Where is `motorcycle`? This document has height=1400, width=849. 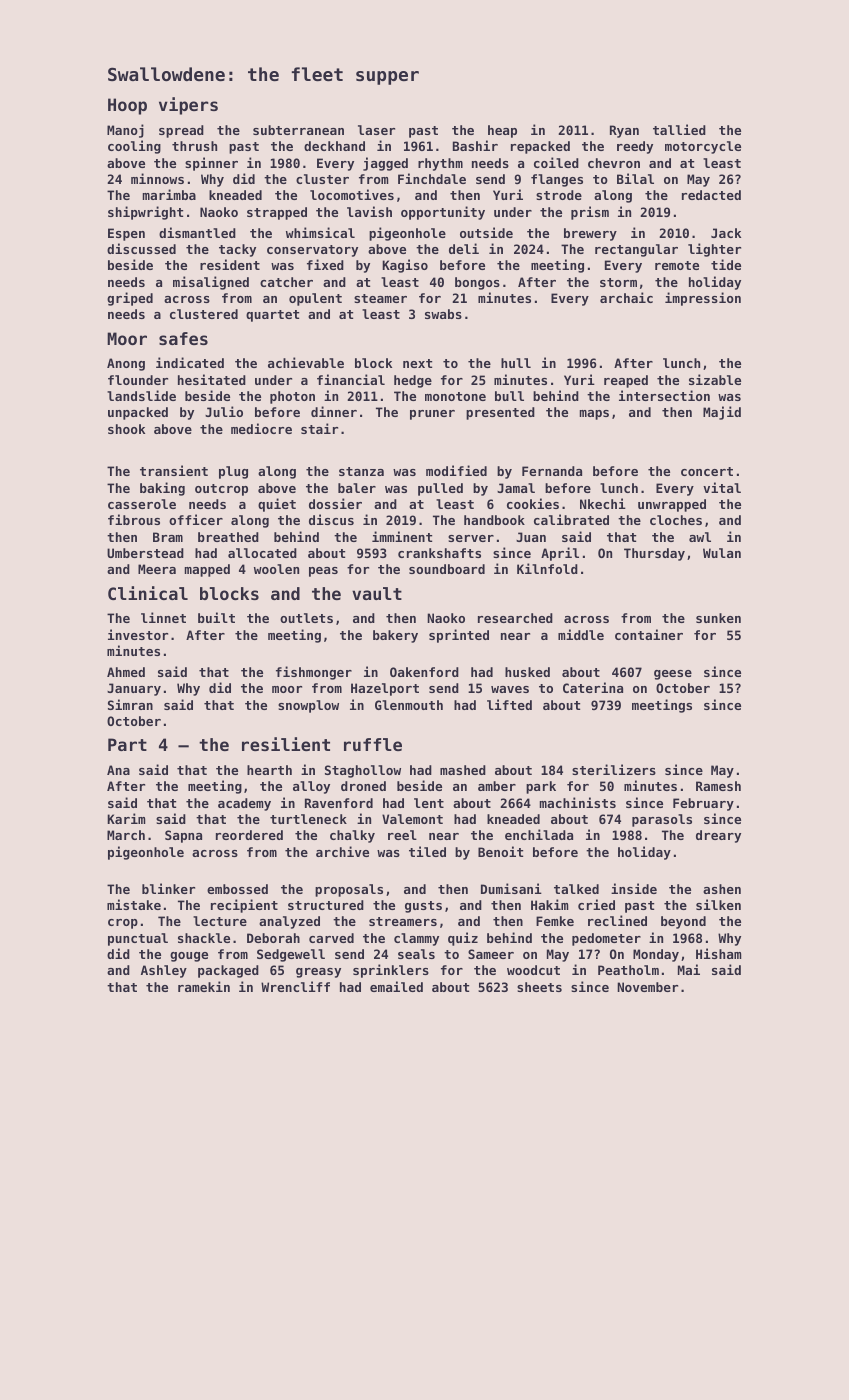
motorcycle is located at coordinates (703, 147).
